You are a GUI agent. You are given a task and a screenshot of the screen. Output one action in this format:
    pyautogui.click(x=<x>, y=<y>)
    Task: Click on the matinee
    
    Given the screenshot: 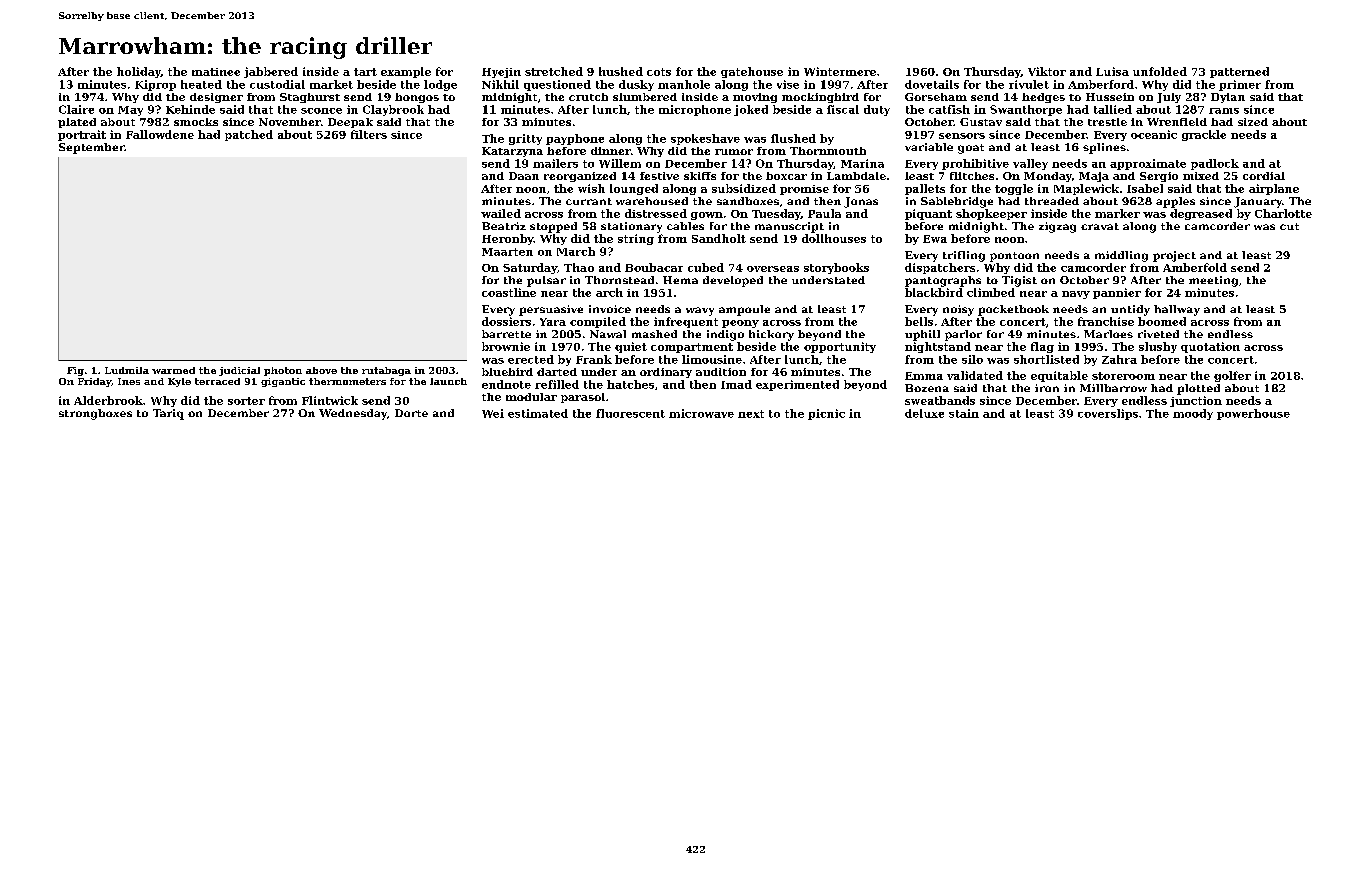 What is the action you would take?
    pyautogui.click(x=216, y=72)
